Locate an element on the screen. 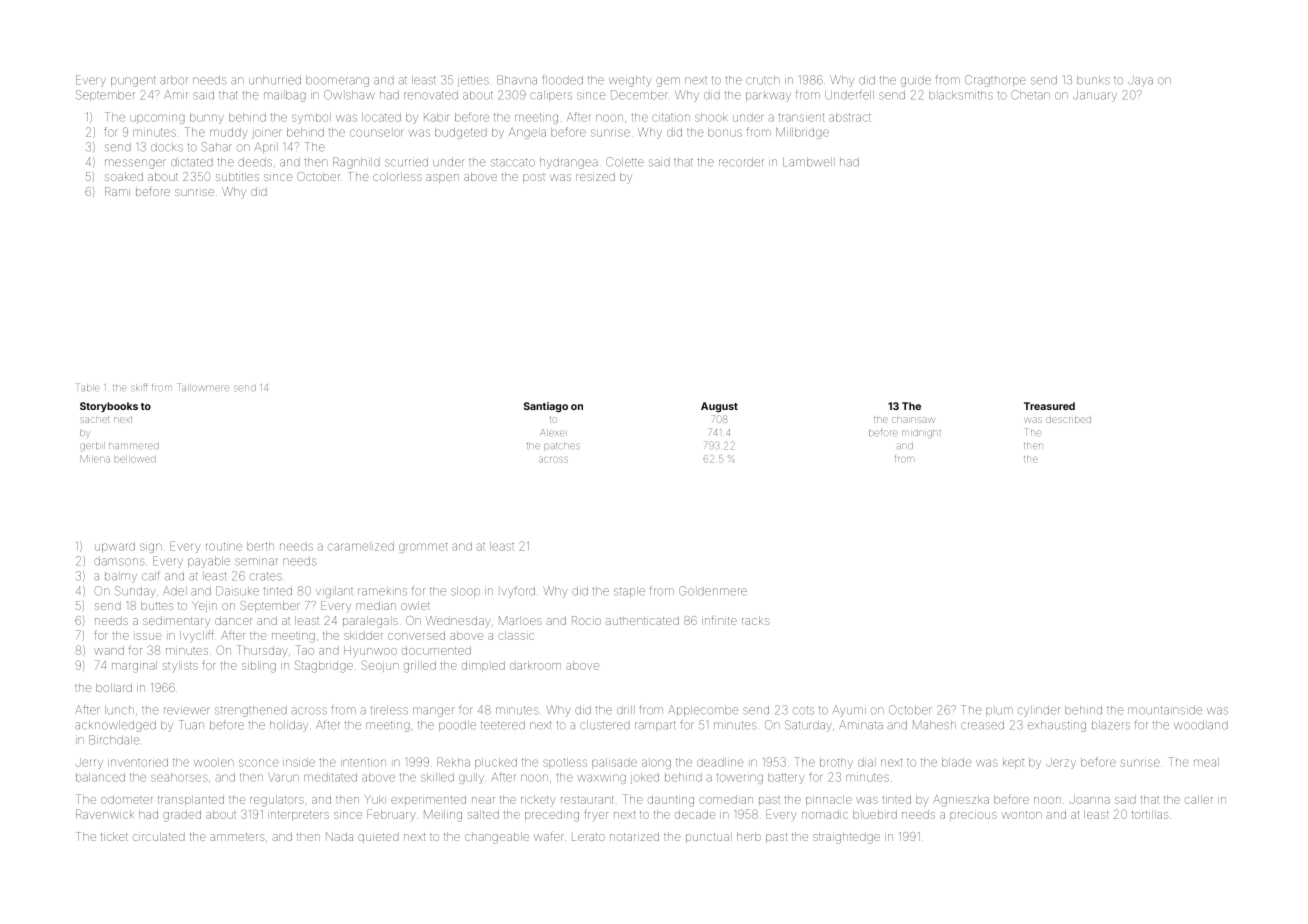 This screenshot has height=924, width=1308. Birchdale is located at coordinates (114, 740).
